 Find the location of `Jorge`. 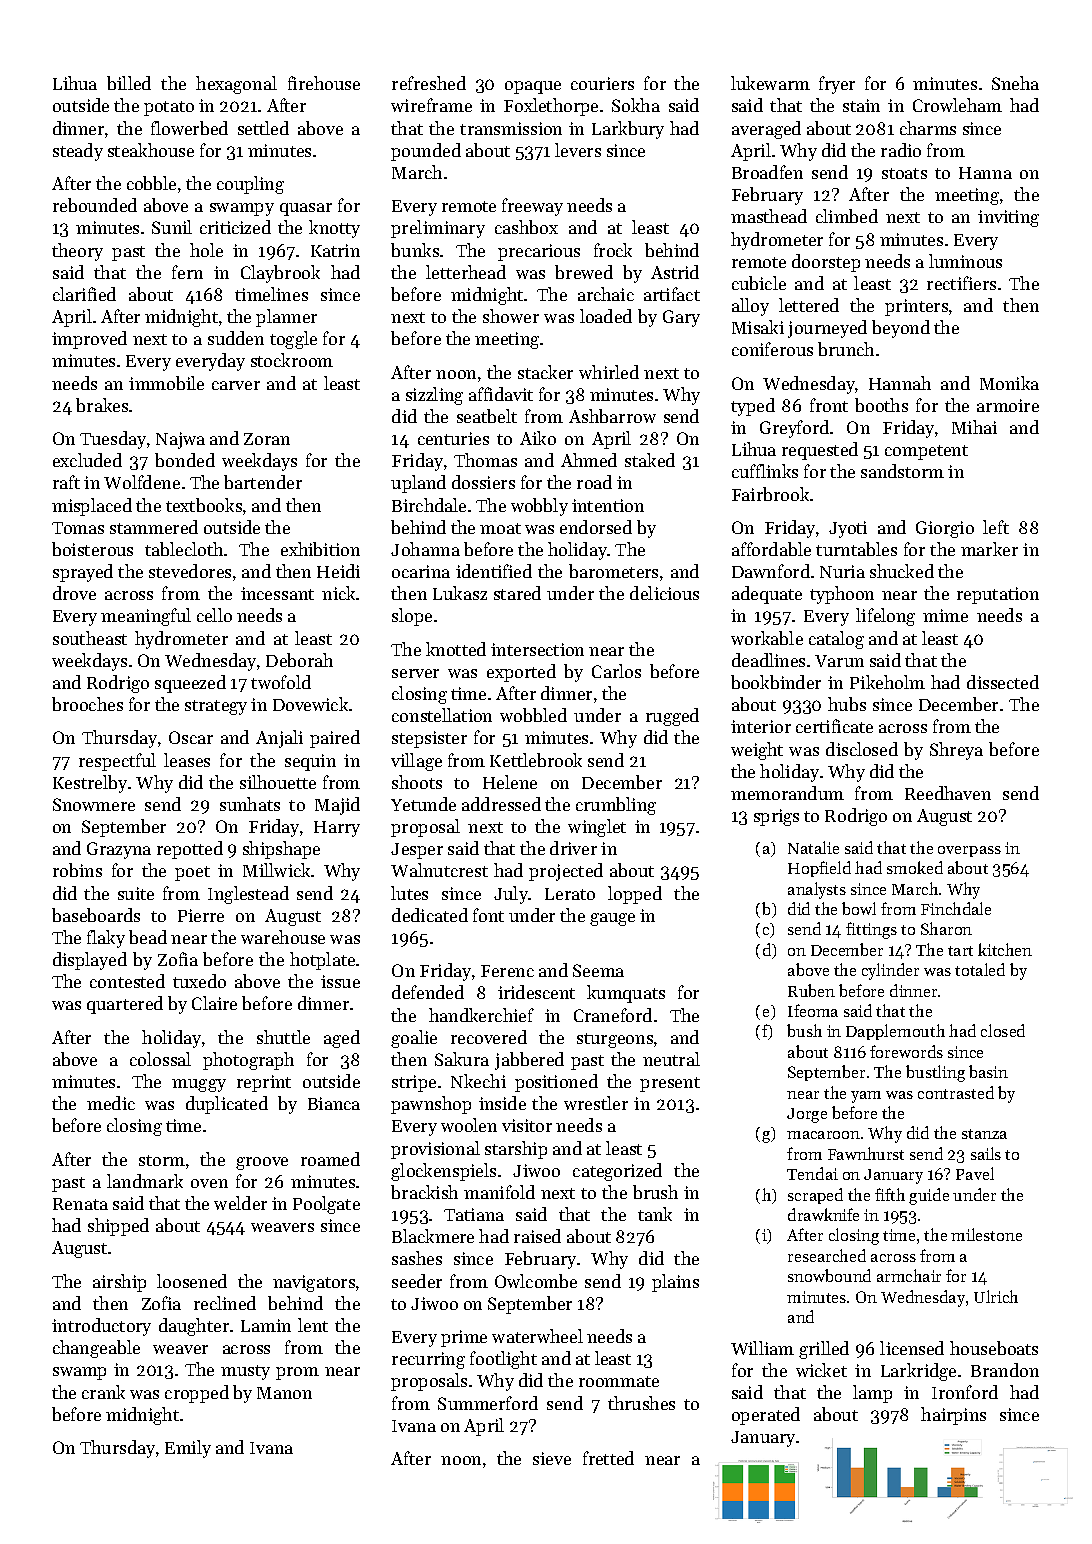

Jorge is located at coordinates (807, 1115).
